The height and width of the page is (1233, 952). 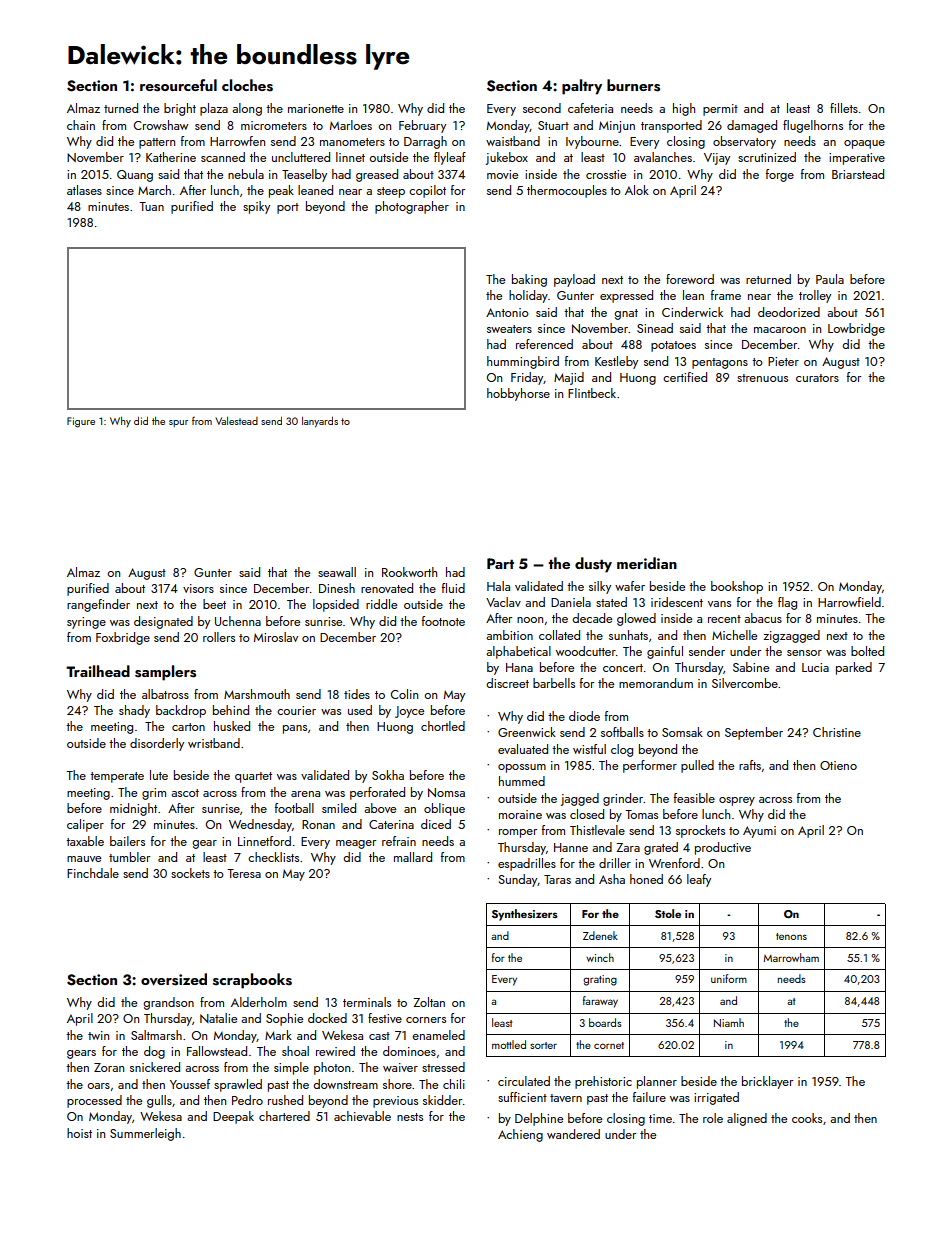 I want to click on atlases, so click(x=84, y=190).
